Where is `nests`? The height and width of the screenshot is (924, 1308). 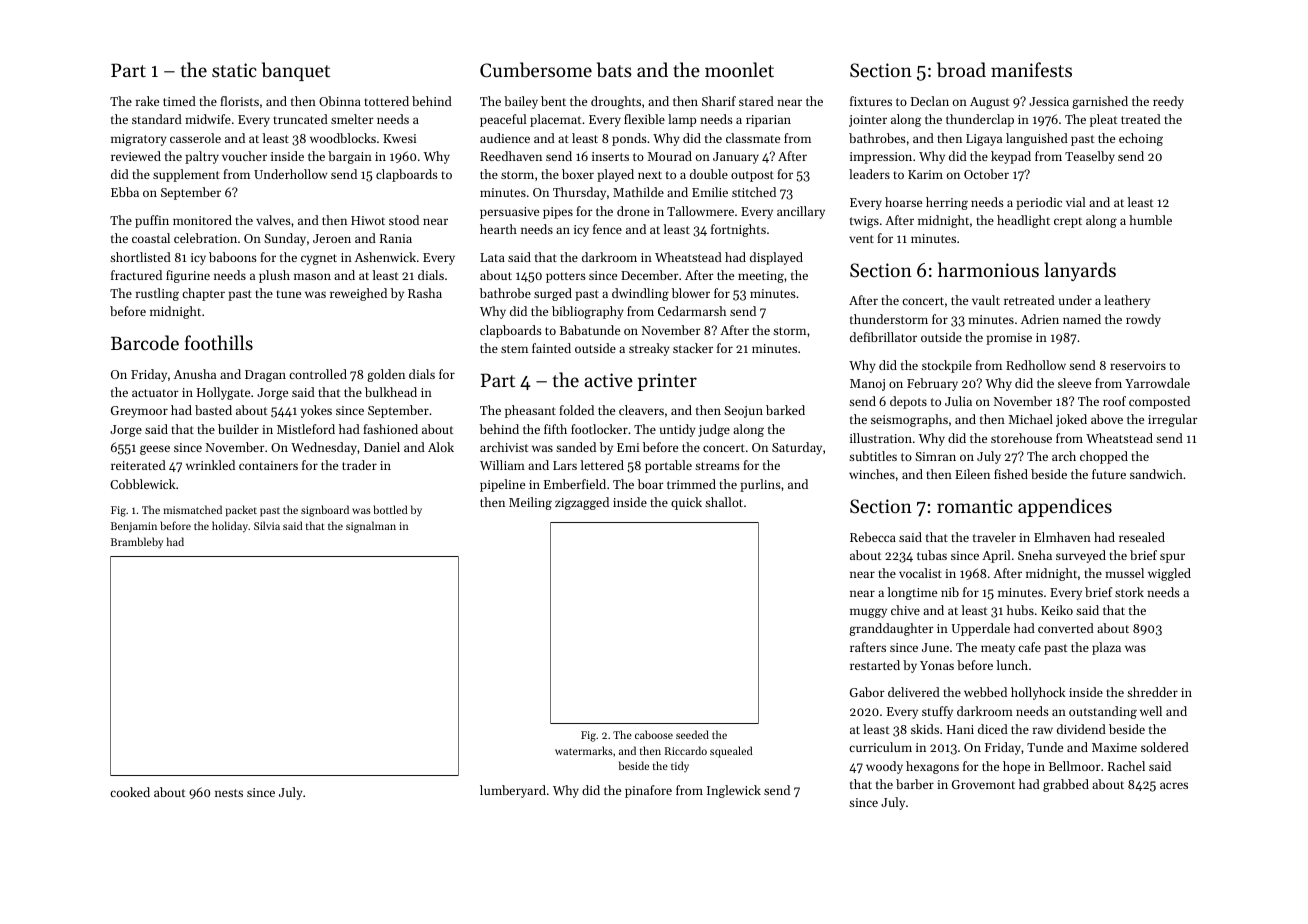
nests is located at coordinates (229, 793).
